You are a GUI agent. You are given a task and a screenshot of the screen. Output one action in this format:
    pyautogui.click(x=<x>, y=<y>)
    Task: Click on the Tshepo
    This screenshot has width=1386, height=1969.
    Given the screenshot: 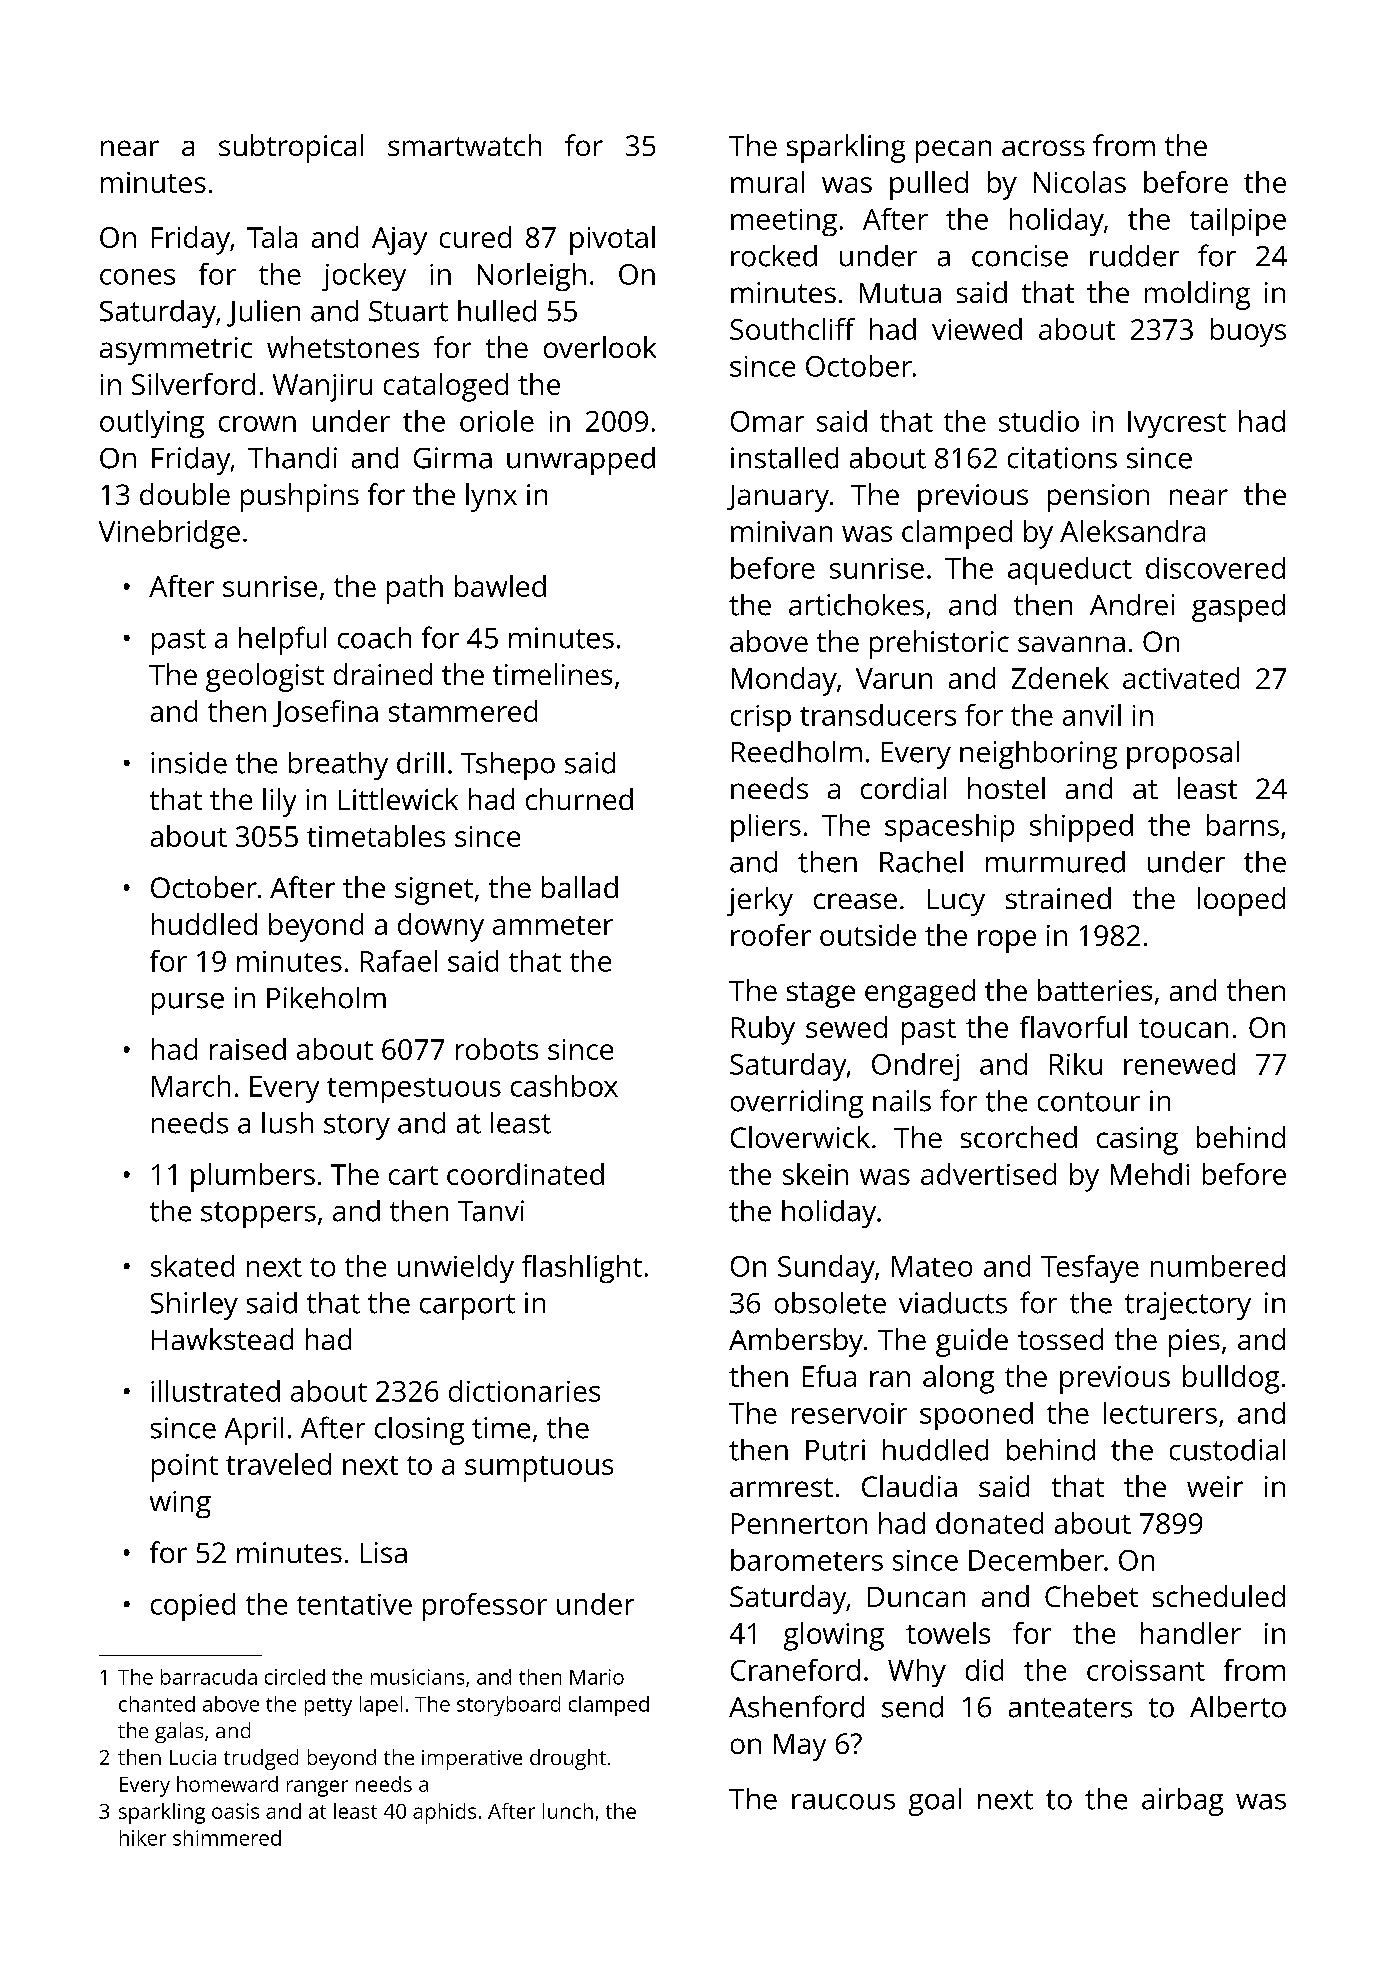 What is the action you would take?
    pyautogui.click(x=508, y=766)
